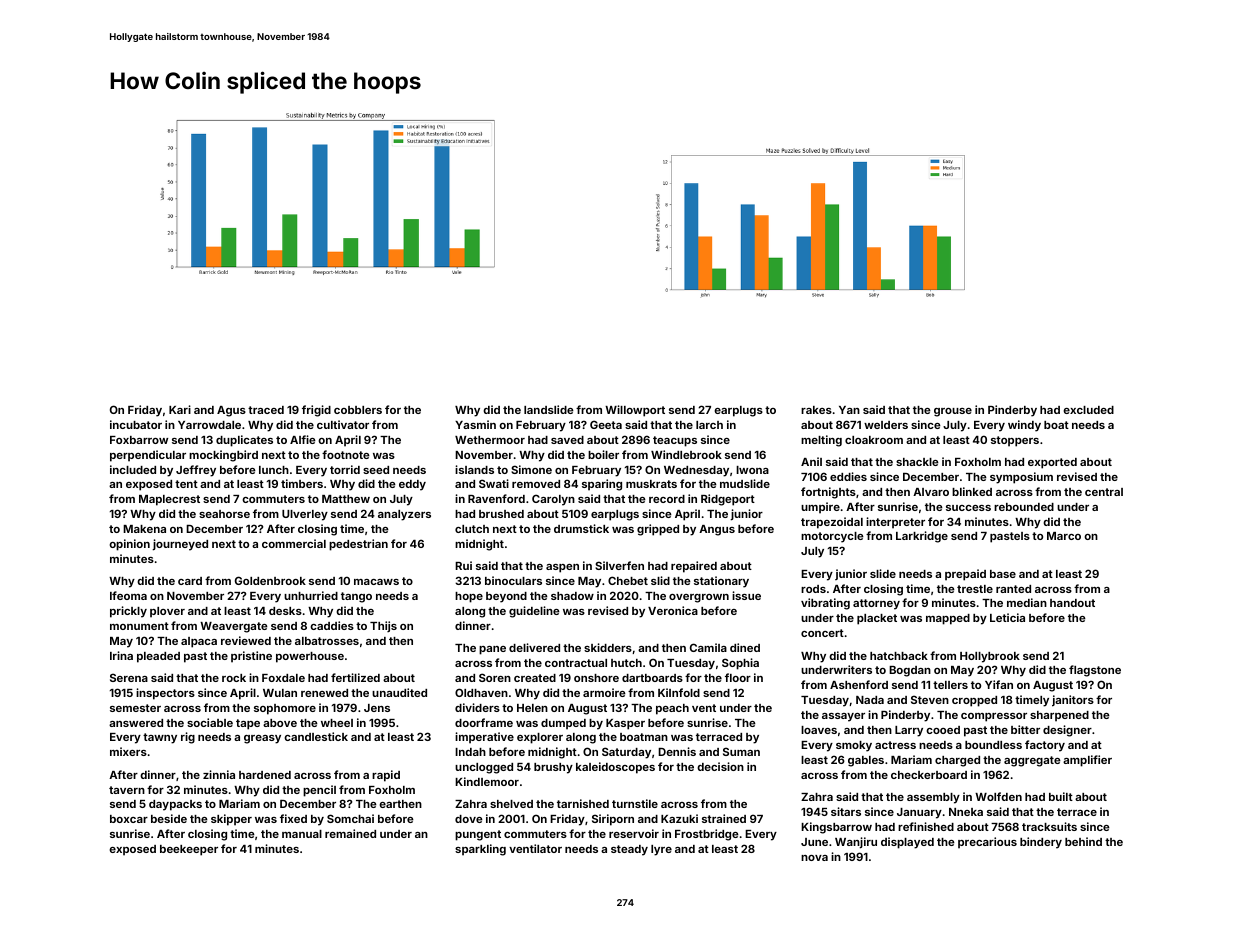  Describe the element at coordinates (534, 612) in the document. I see `guideline` at that location.
